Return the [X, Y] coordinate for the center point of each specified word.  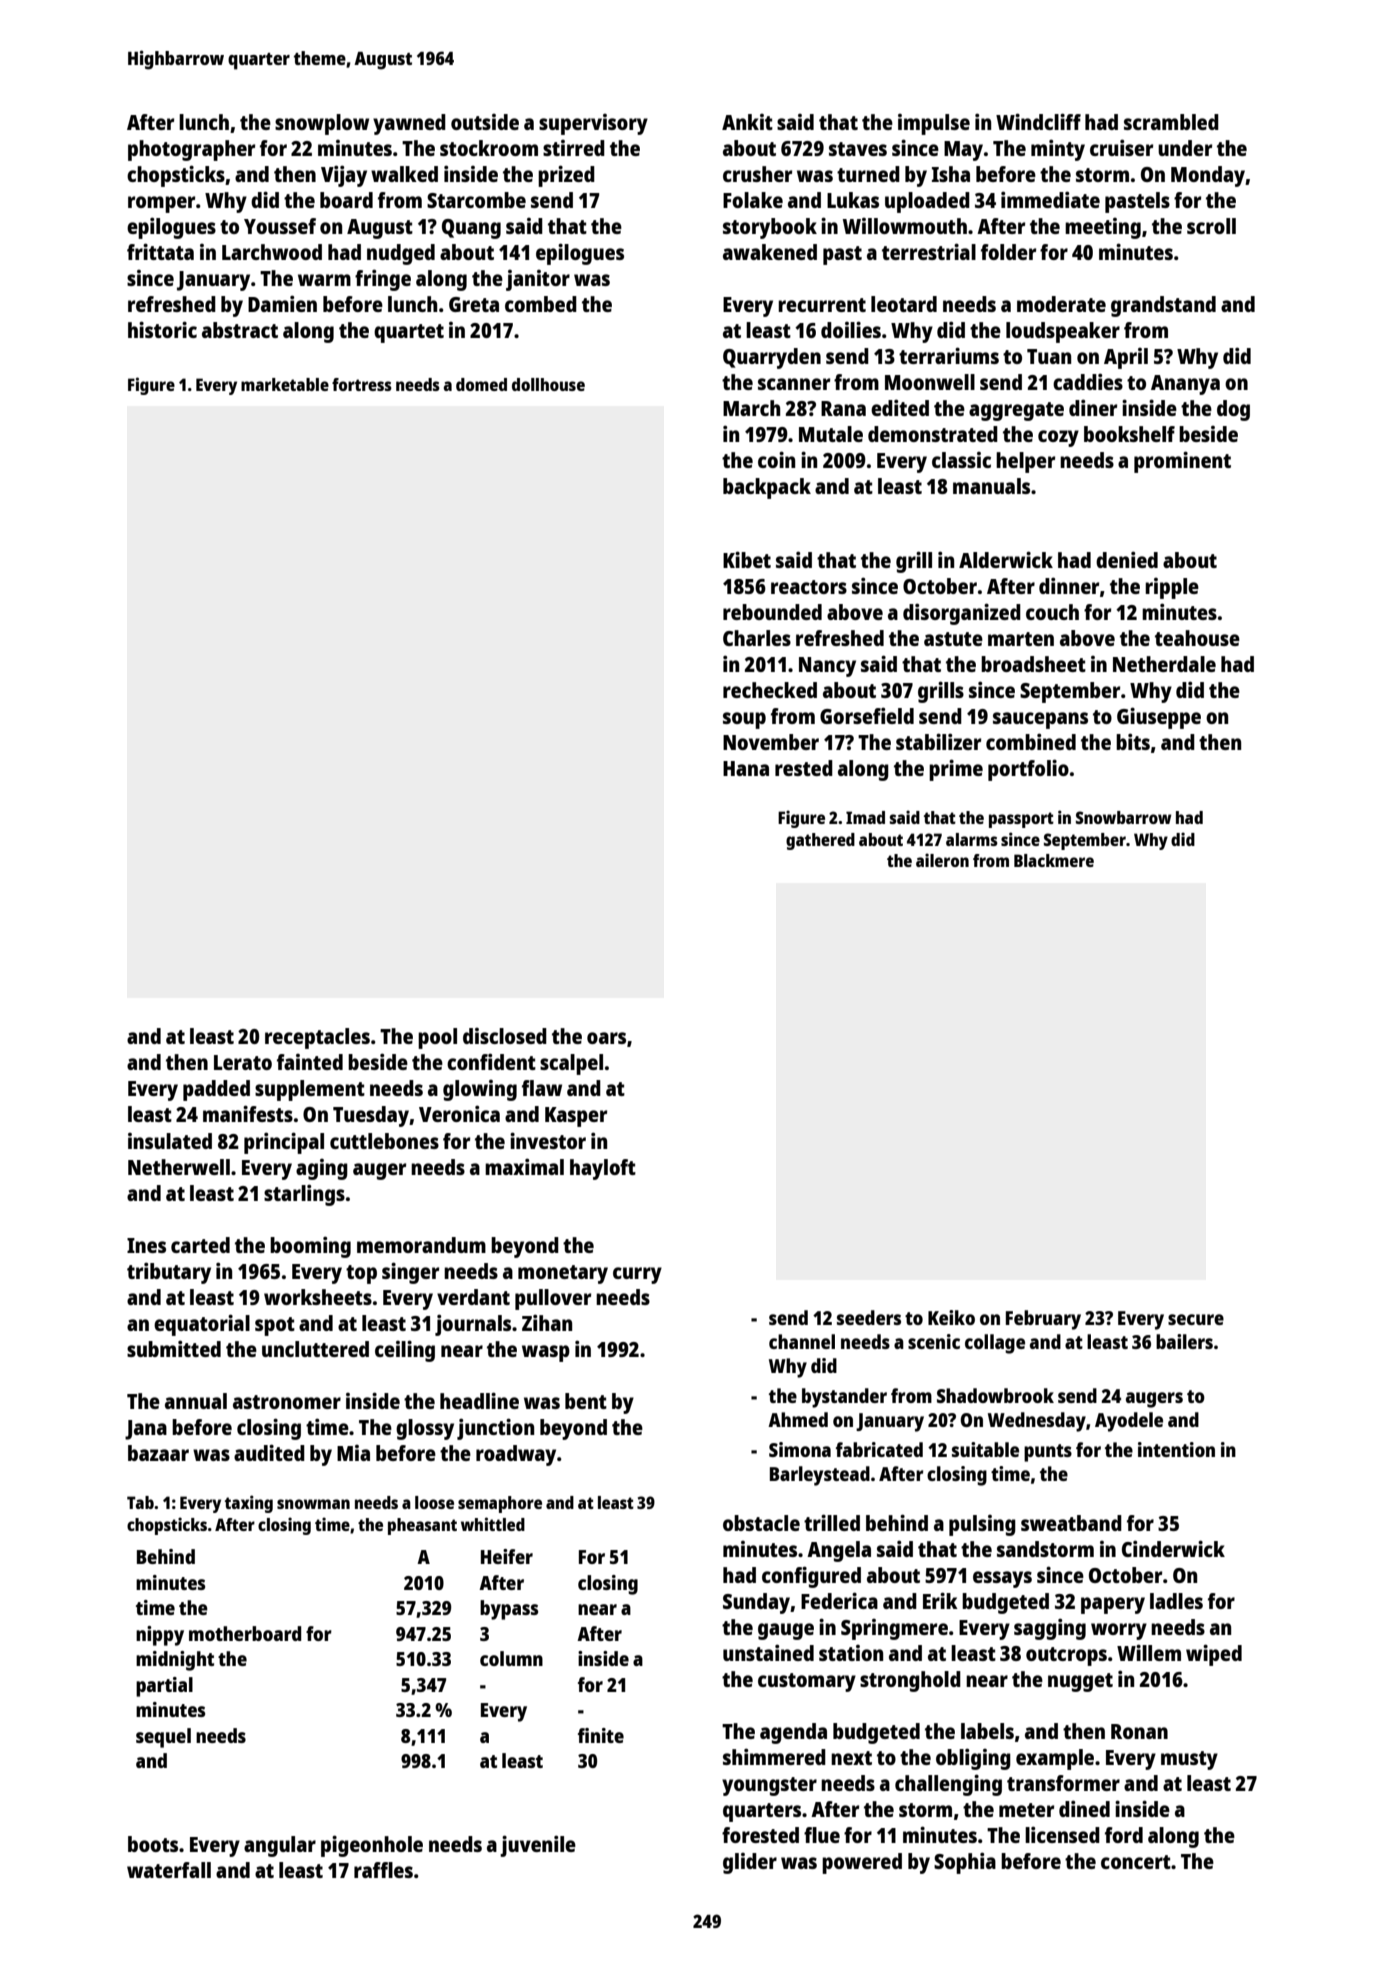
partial [164, 1687]
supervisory [593, 124]
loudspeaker [1063, 332]
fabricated [879, 1449]
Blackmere [1054, 860]
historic [162, 329]
